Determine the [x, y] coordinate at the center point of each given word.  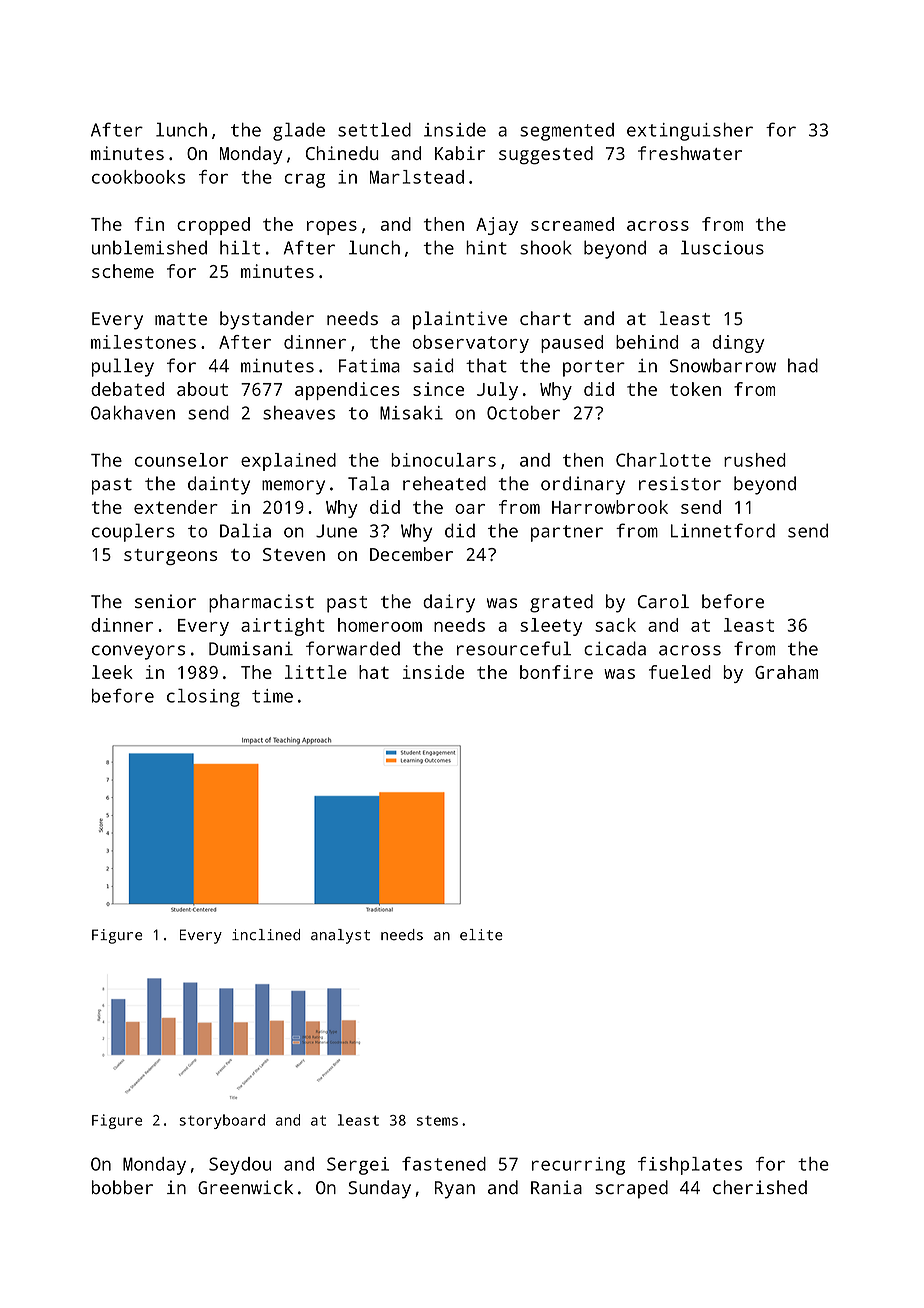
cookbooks [138, 177]
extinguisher [690, 132]
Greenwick [245, 1187]
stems [437, 1121]
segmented [567, 132]
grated [561, 603]
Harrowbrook [610, 507]
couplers [133, 532]
